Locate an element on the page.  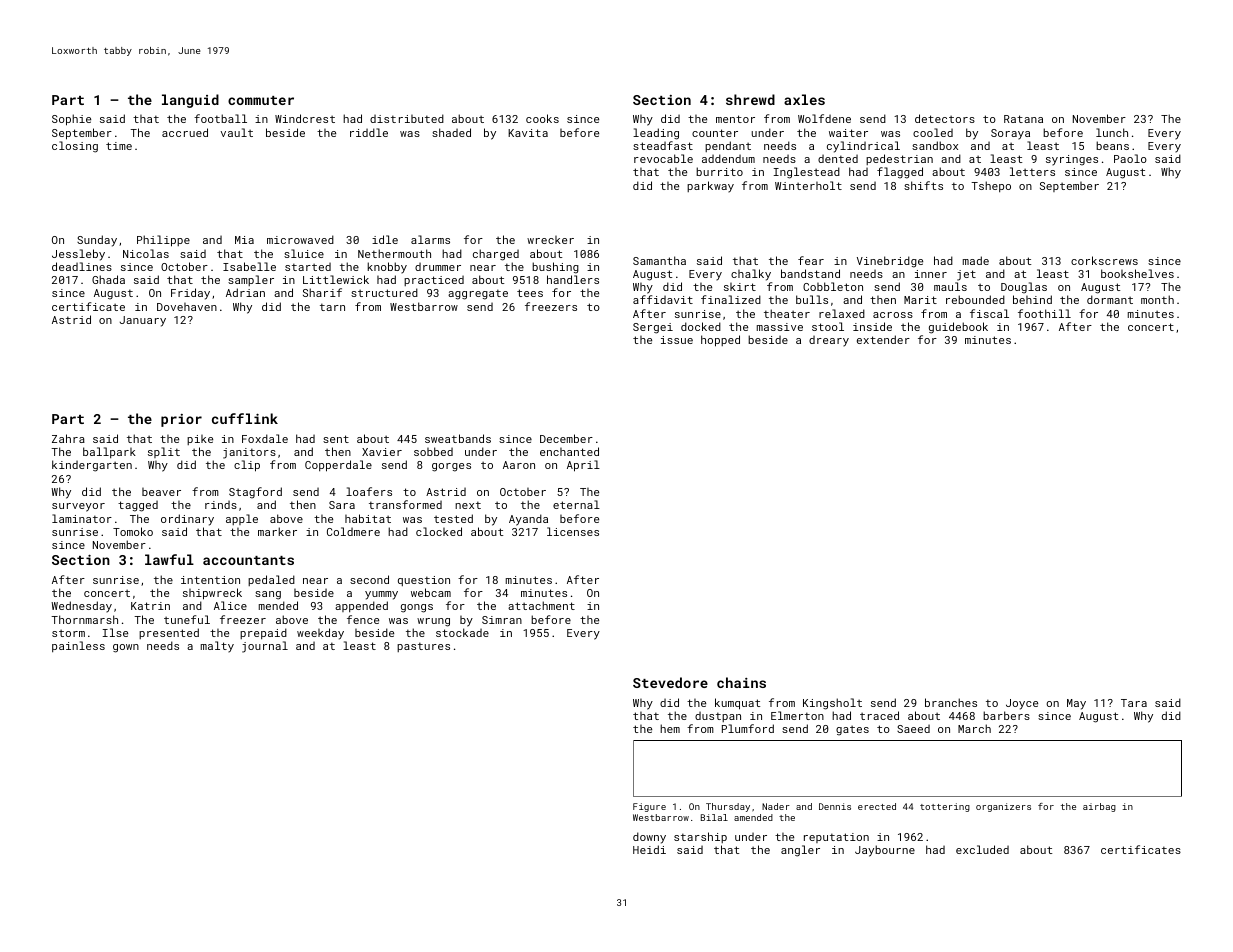
shrewd is located at coordinates (750, 99).
